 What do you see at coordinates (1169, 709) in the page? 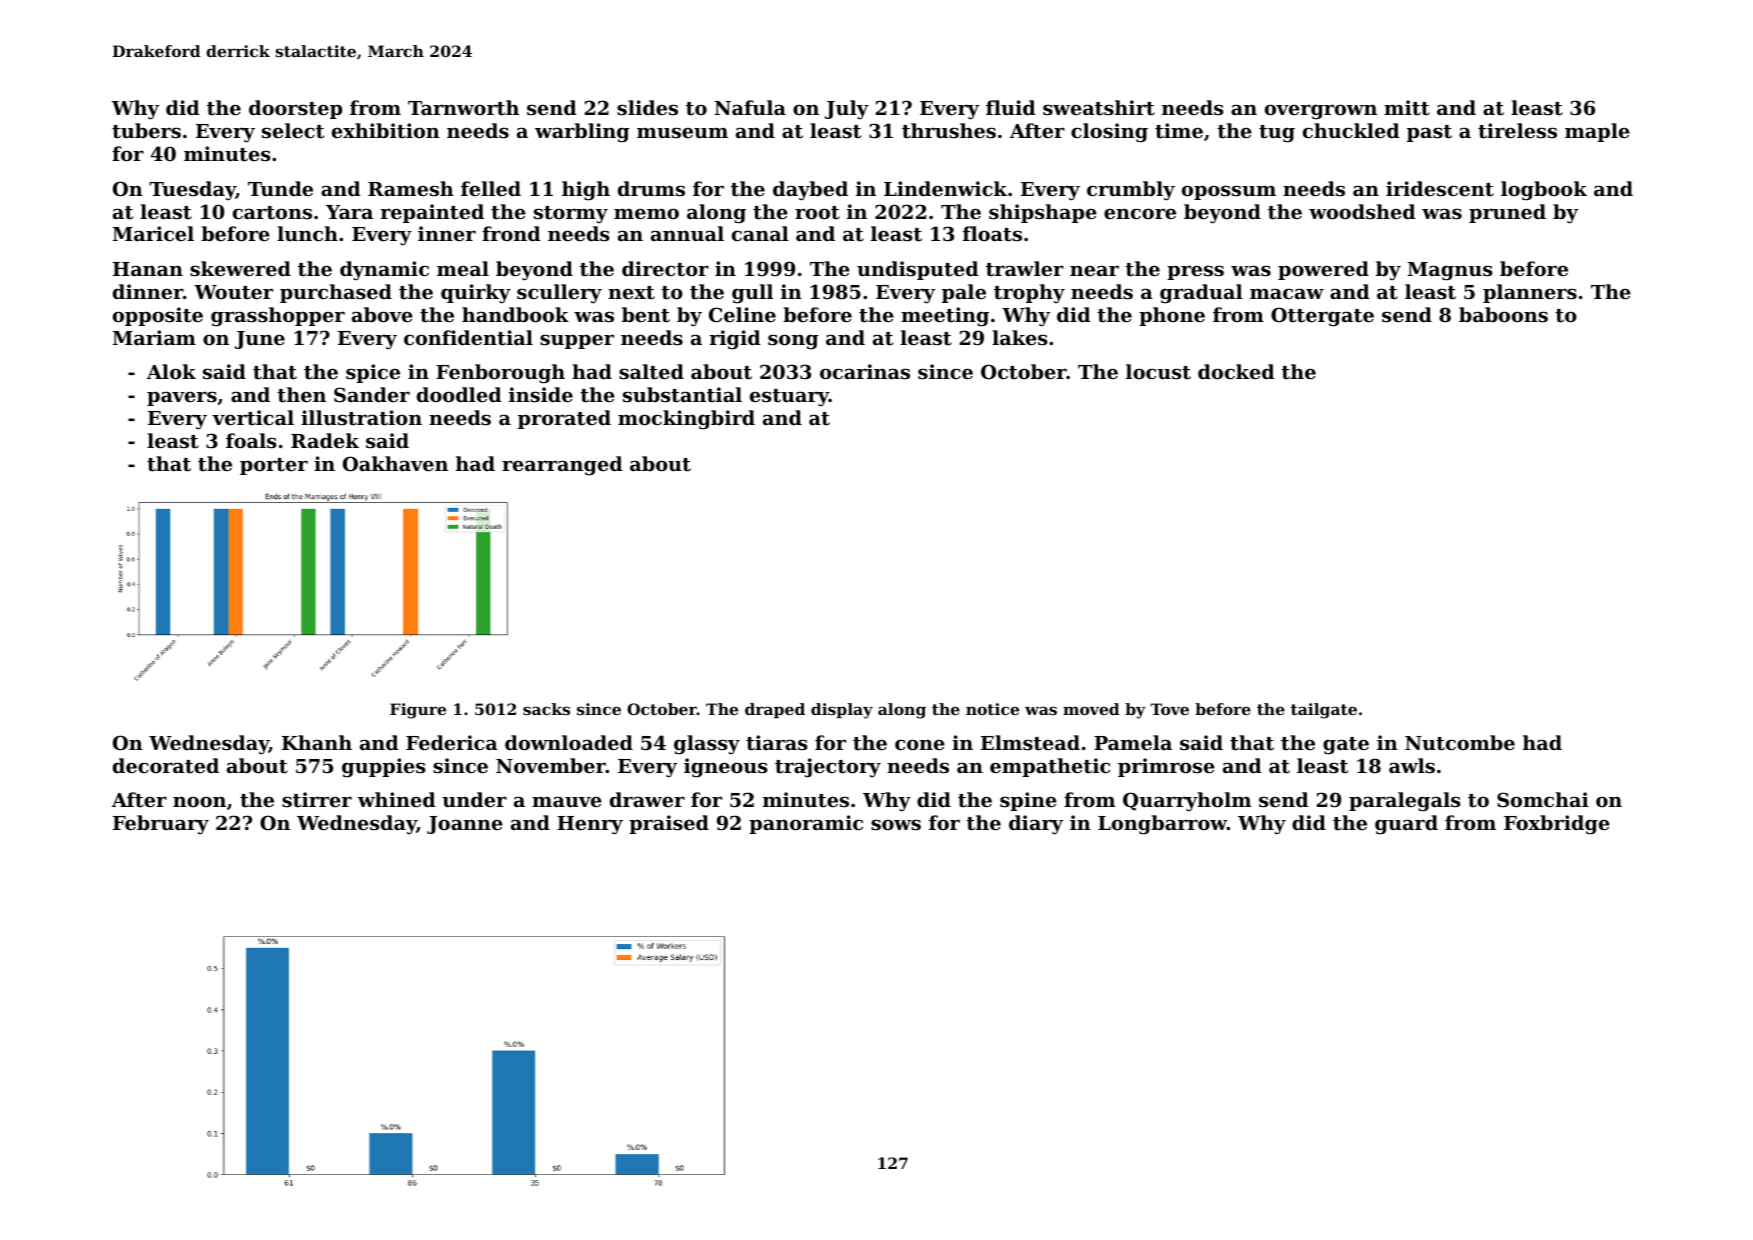
I see `Tove` at bounding box center [1169, 709].
